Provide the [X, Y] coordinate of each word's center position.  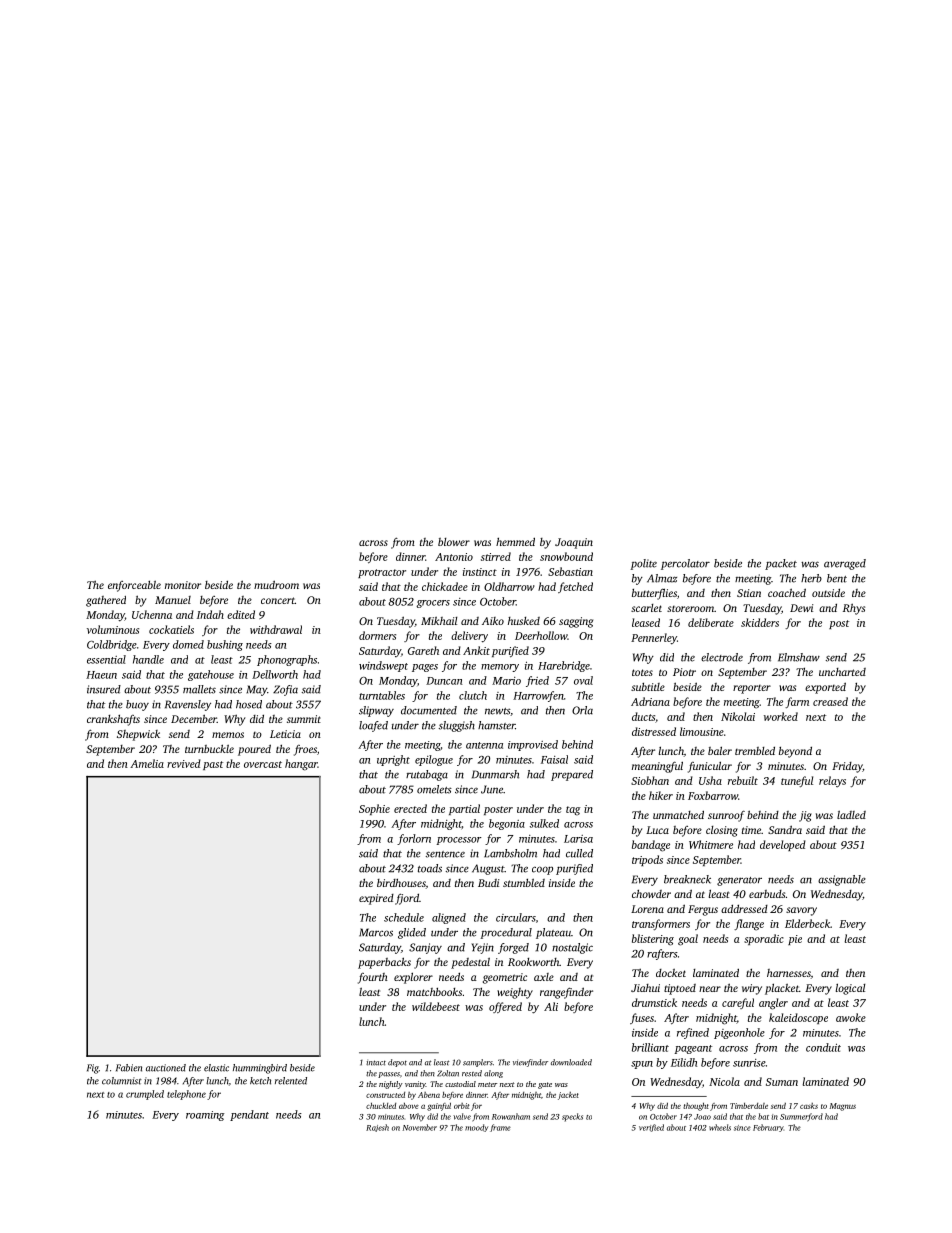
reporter [752, 689]
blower [454, 542]
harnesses [789, 973]
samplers [478, 1063]
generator [739, 881]
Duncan [444, 681]
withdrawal [276, 629]
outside [828, 592]
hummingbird [260, 1069]
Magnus [843, 1107]
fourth [373, 978]
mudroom [276, 584]
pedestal [470, 963]
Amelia [147, 763]
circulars [516, 917]
